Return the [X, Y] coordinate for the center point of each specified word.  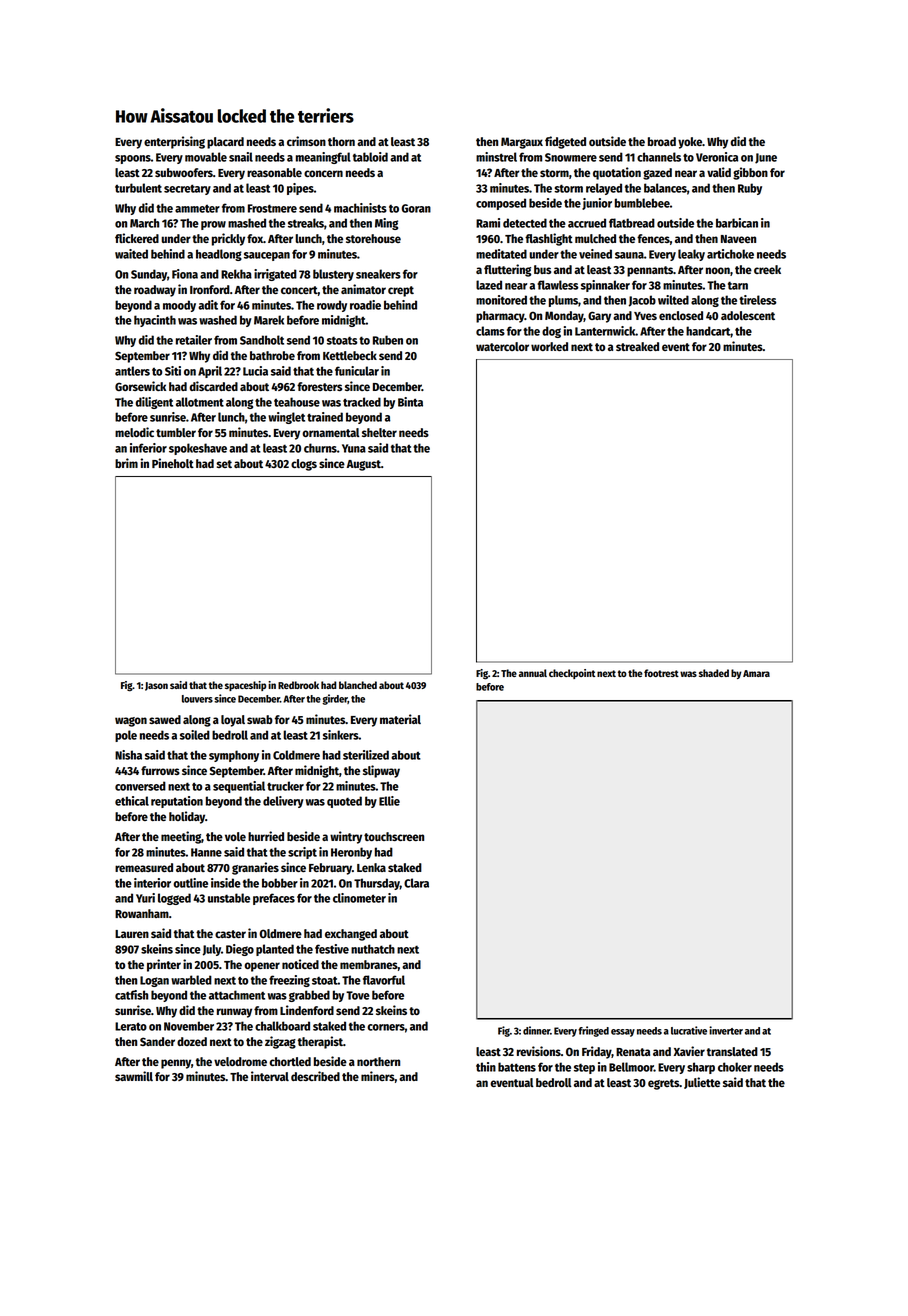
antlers [132, 371]
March [144, 223]
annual [533, 673]
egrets [663, 1084]
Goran [416, 208]
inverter [726, 1030]
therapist [320, 1042]
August [363, 465]
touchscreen [394, 836]
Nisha [128, 755]
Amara [756, 673]
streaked [637, 346]
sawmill [134, 1076]
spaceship [245, 686]
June [766, 158]
